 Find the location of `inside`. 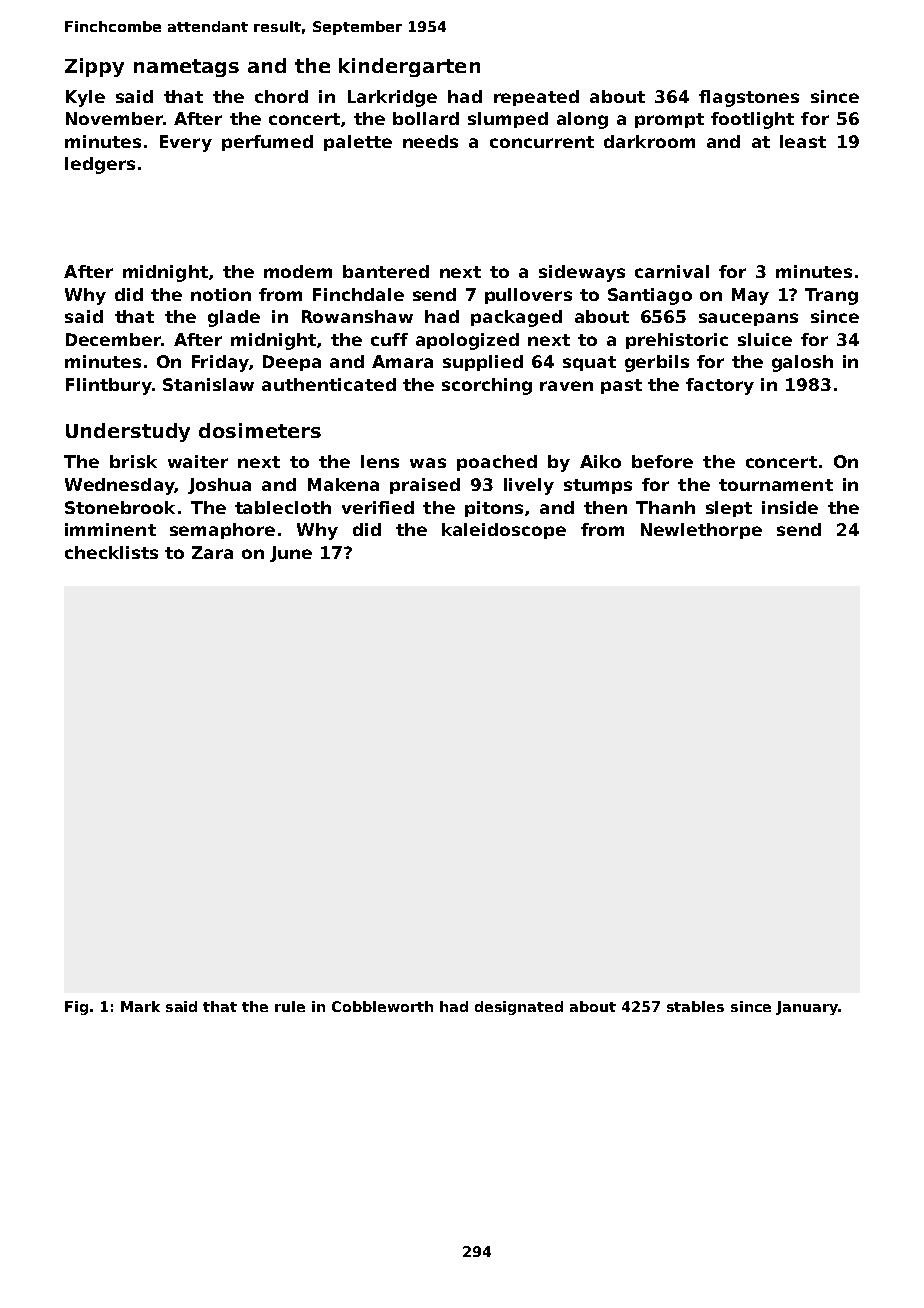

inside is located at coordinates (790, 507).
